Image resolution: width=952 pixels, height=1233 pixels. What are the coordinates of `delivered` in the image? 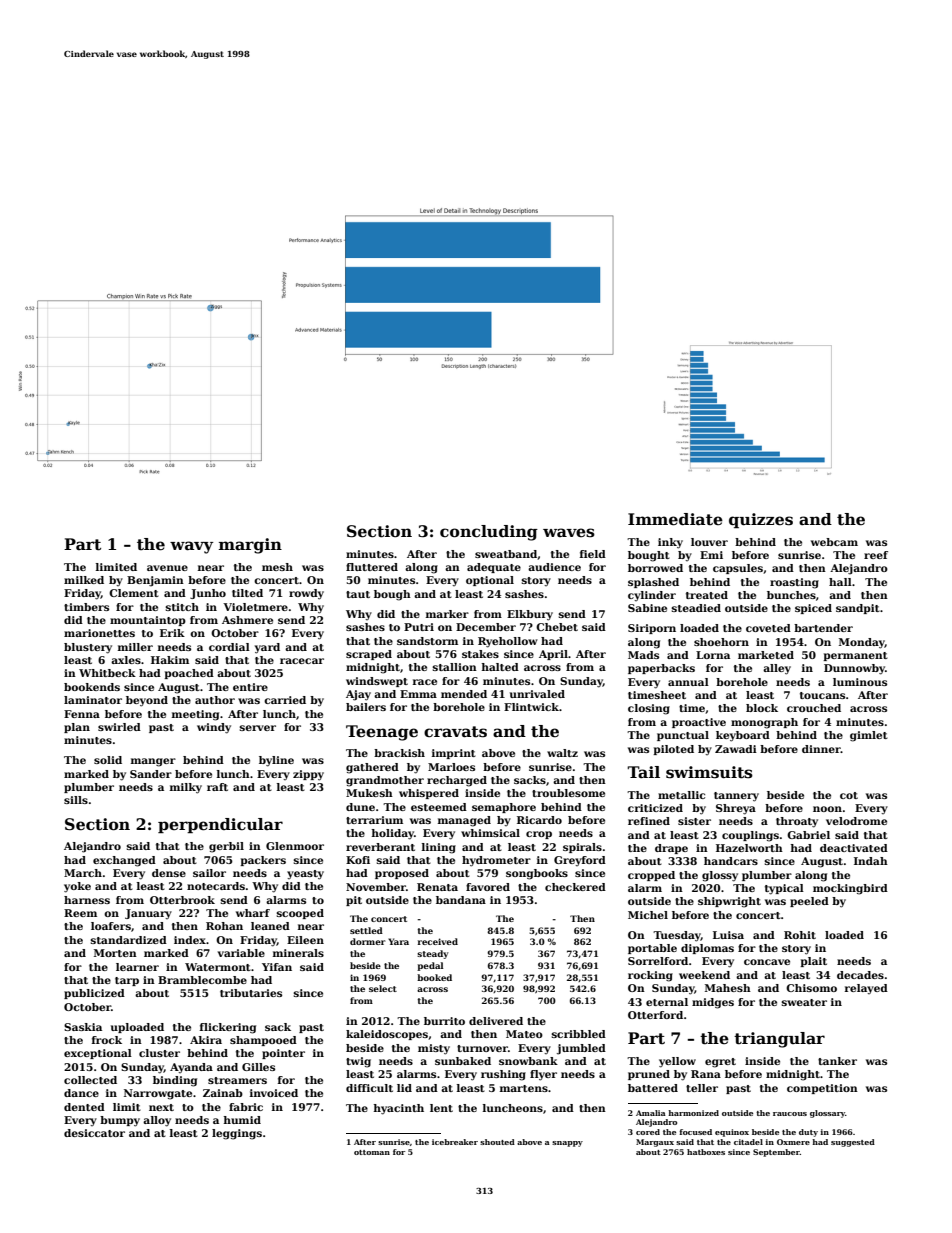 It's located at (496, 1021).
